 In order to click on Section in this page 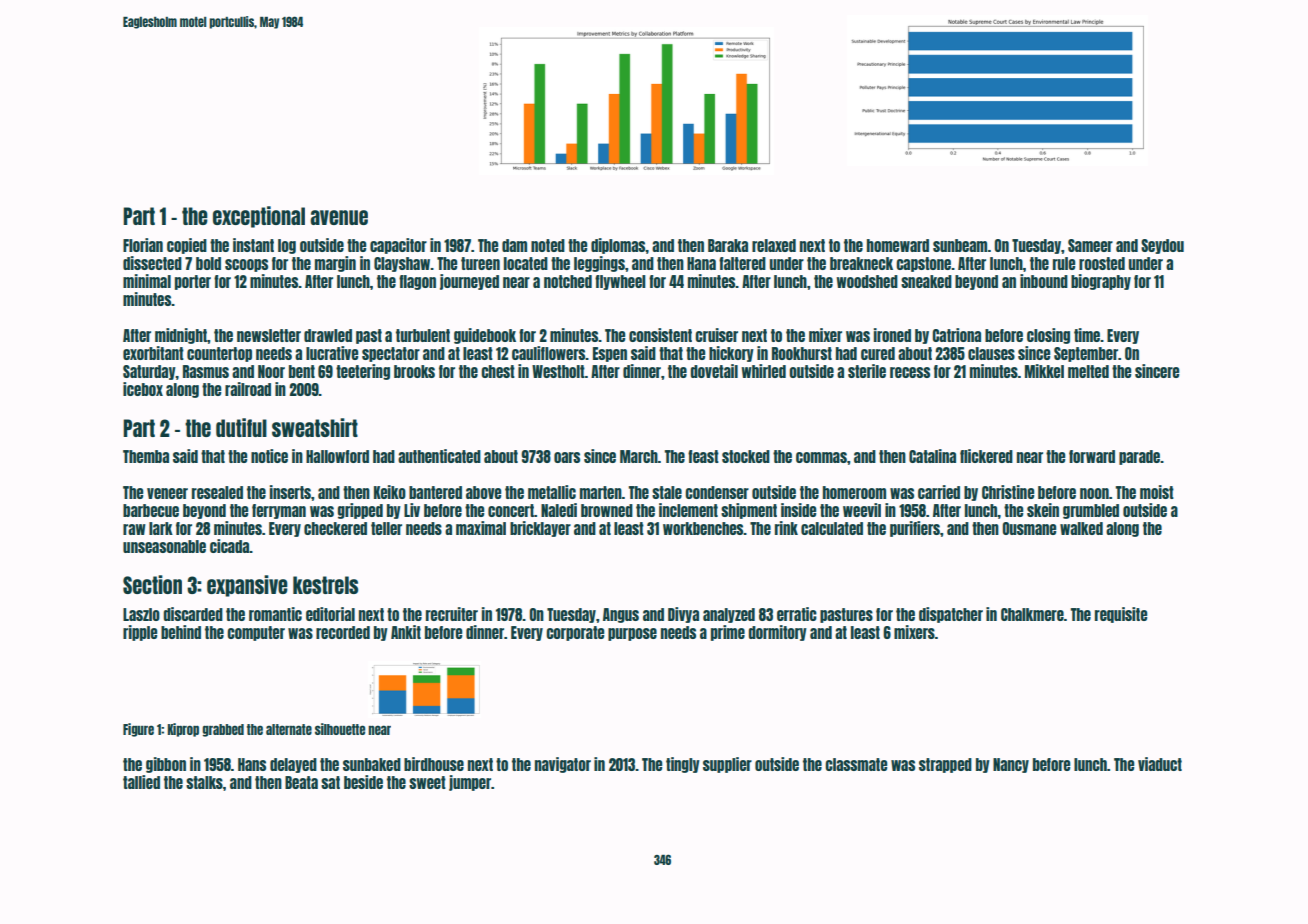, I will do `click(152, 584)`.
